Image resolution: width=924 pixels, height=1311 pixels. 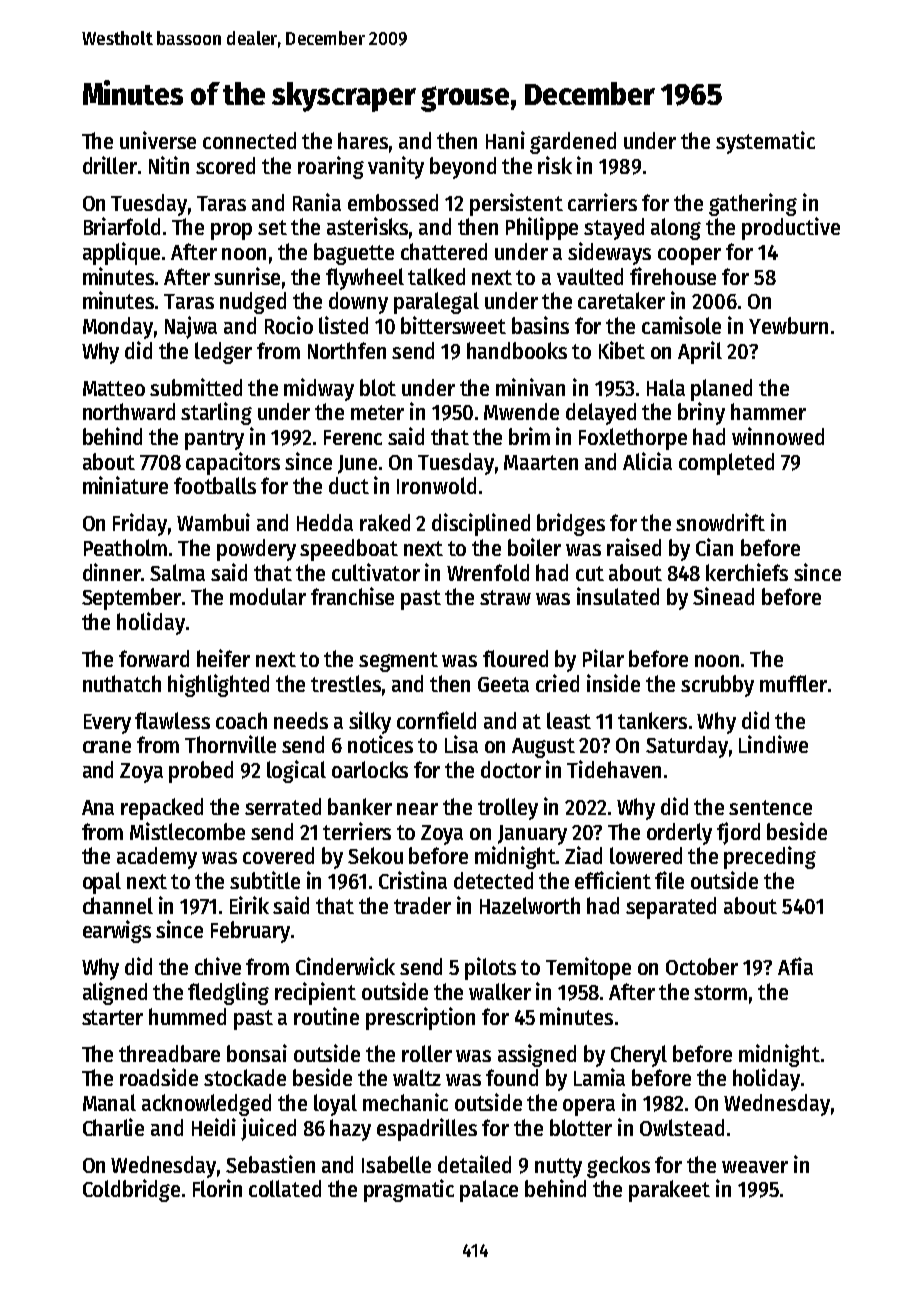 What do you see at coordinates (110, 165) in the screenshot?
I see `driller` at bounding box center [110, 165].
